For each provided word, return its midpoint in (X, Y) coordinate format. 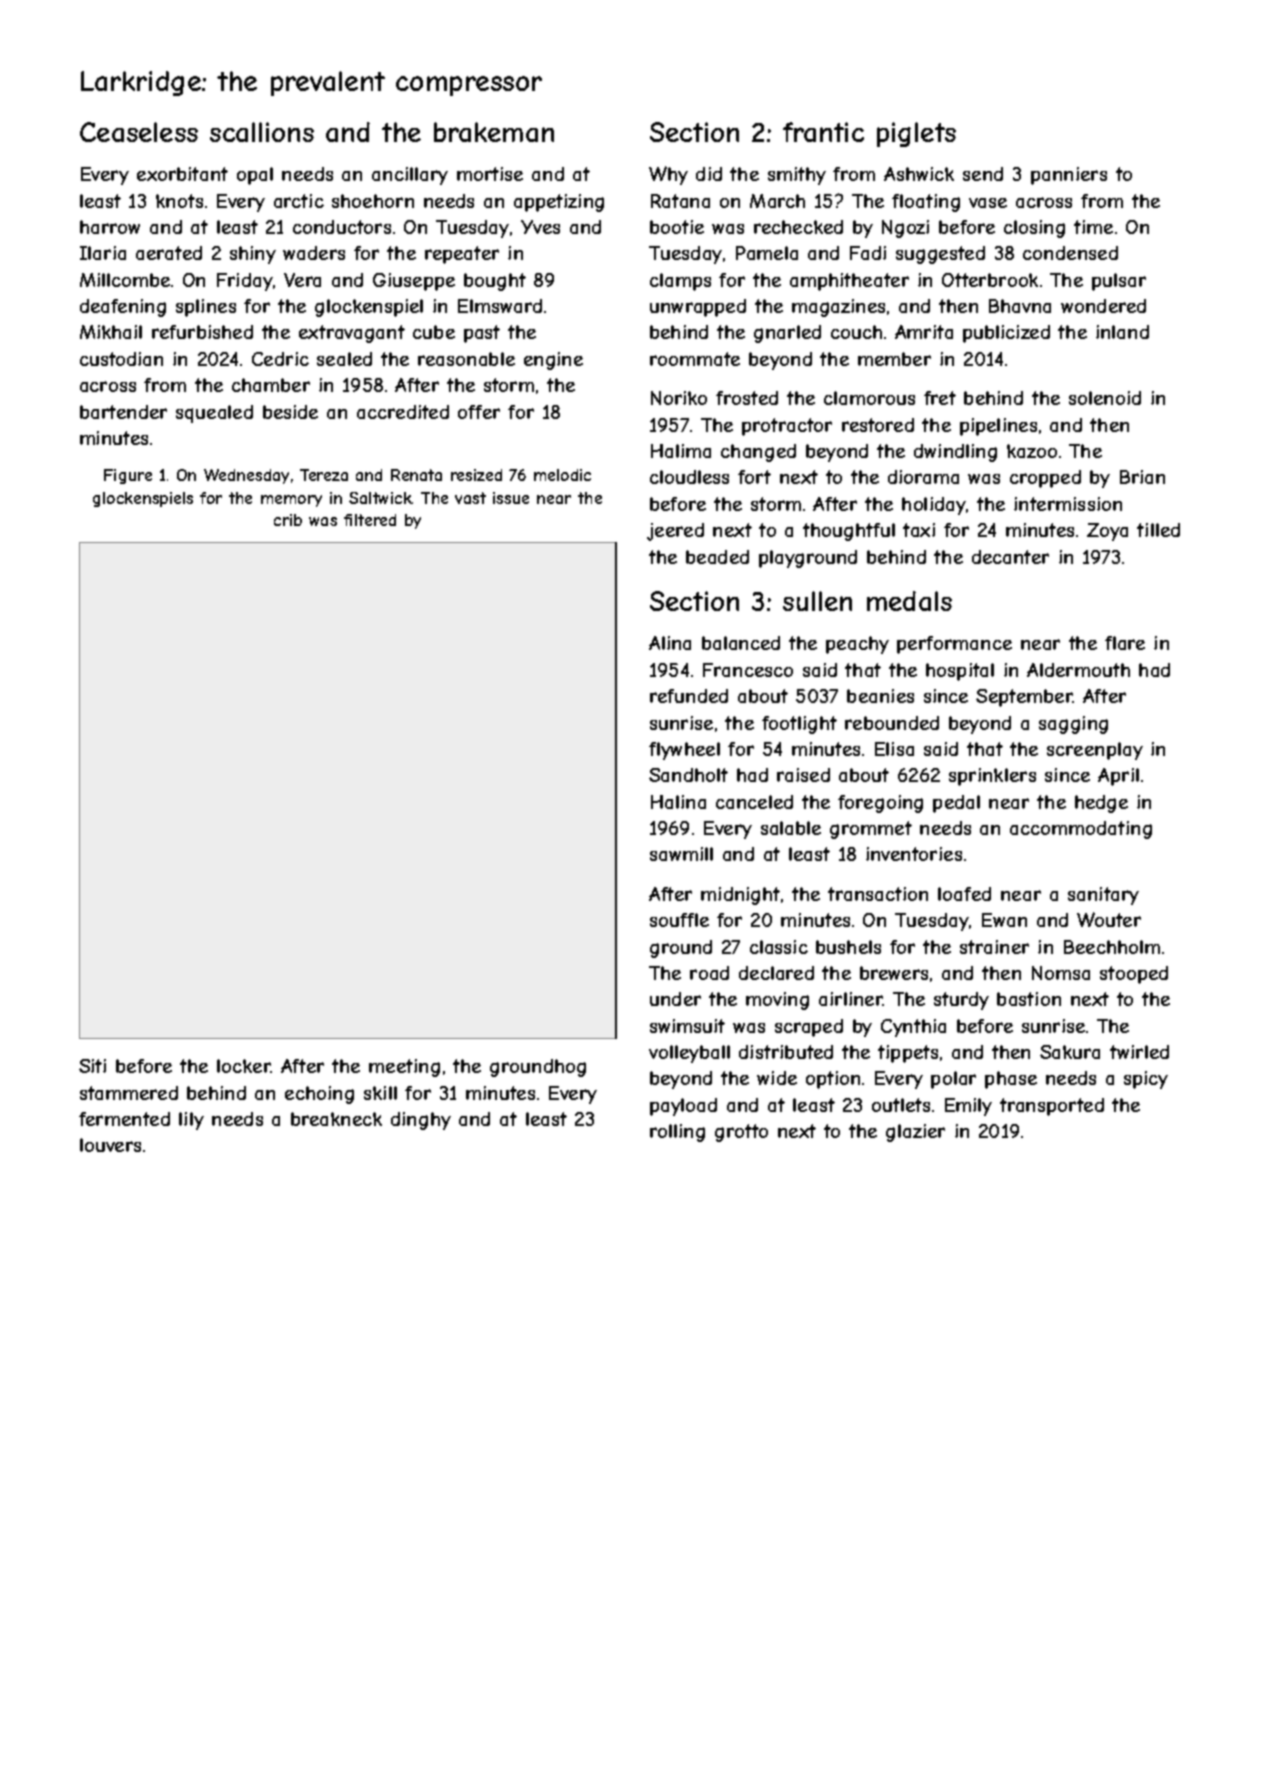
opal (255, 176)
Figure (128, 476)
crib (288, 520)
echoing (319, 1095)
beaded (717, 557)
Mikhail (111, 332)
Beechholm (1112, 947)
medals (909, 601)
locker (244, 1066)
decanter (1010, 557)
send (983, 174)
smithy (797, 176)
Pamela (767, 253)
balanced (741, 643)
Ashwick (919, 174)
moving (777, 1001)
